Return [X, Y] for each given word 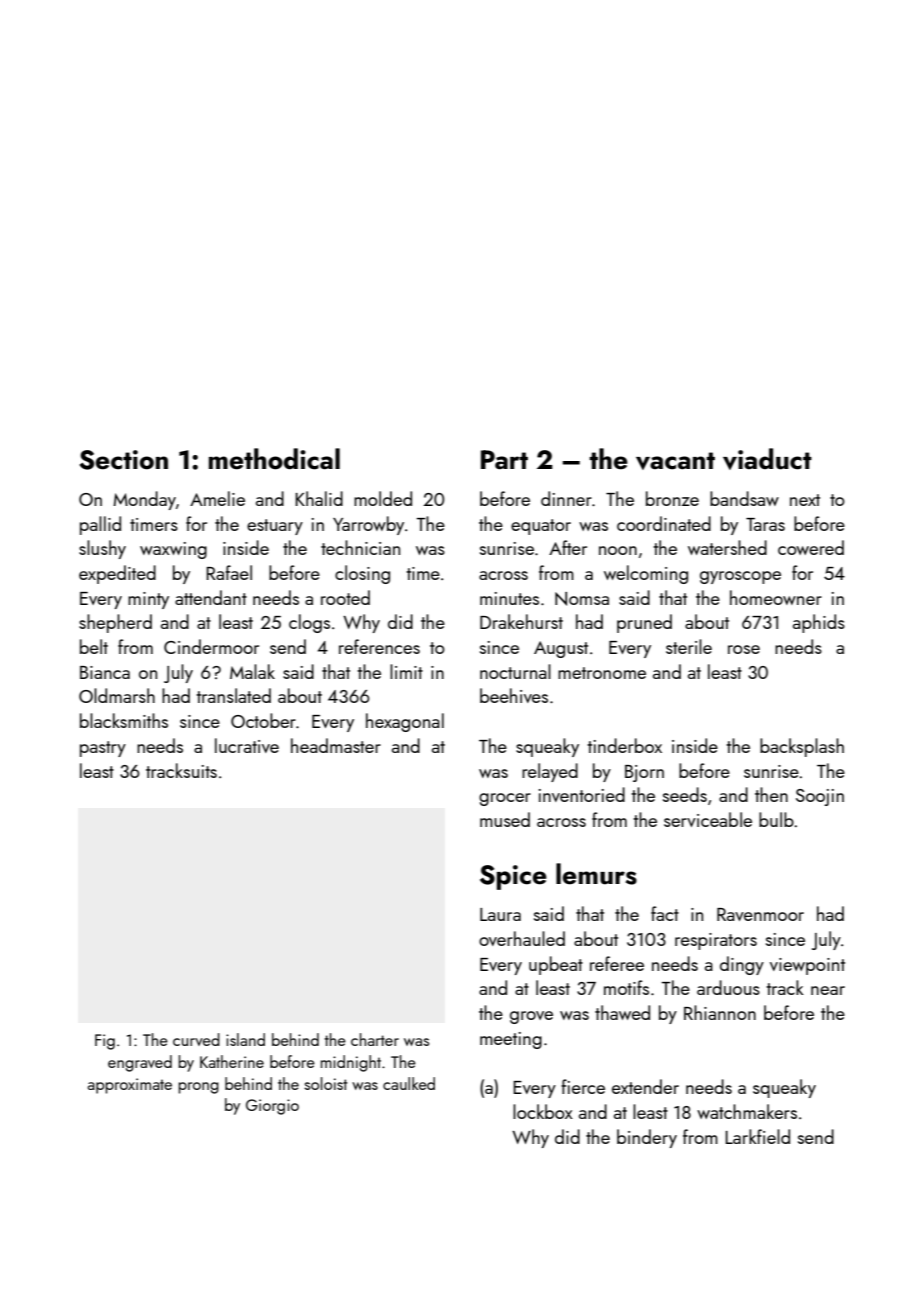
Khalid [319, 498]
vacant [675, 461]
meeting [511, 1040]
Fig [105, 1042]
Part [504, 460]
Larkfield [757, 1136]
